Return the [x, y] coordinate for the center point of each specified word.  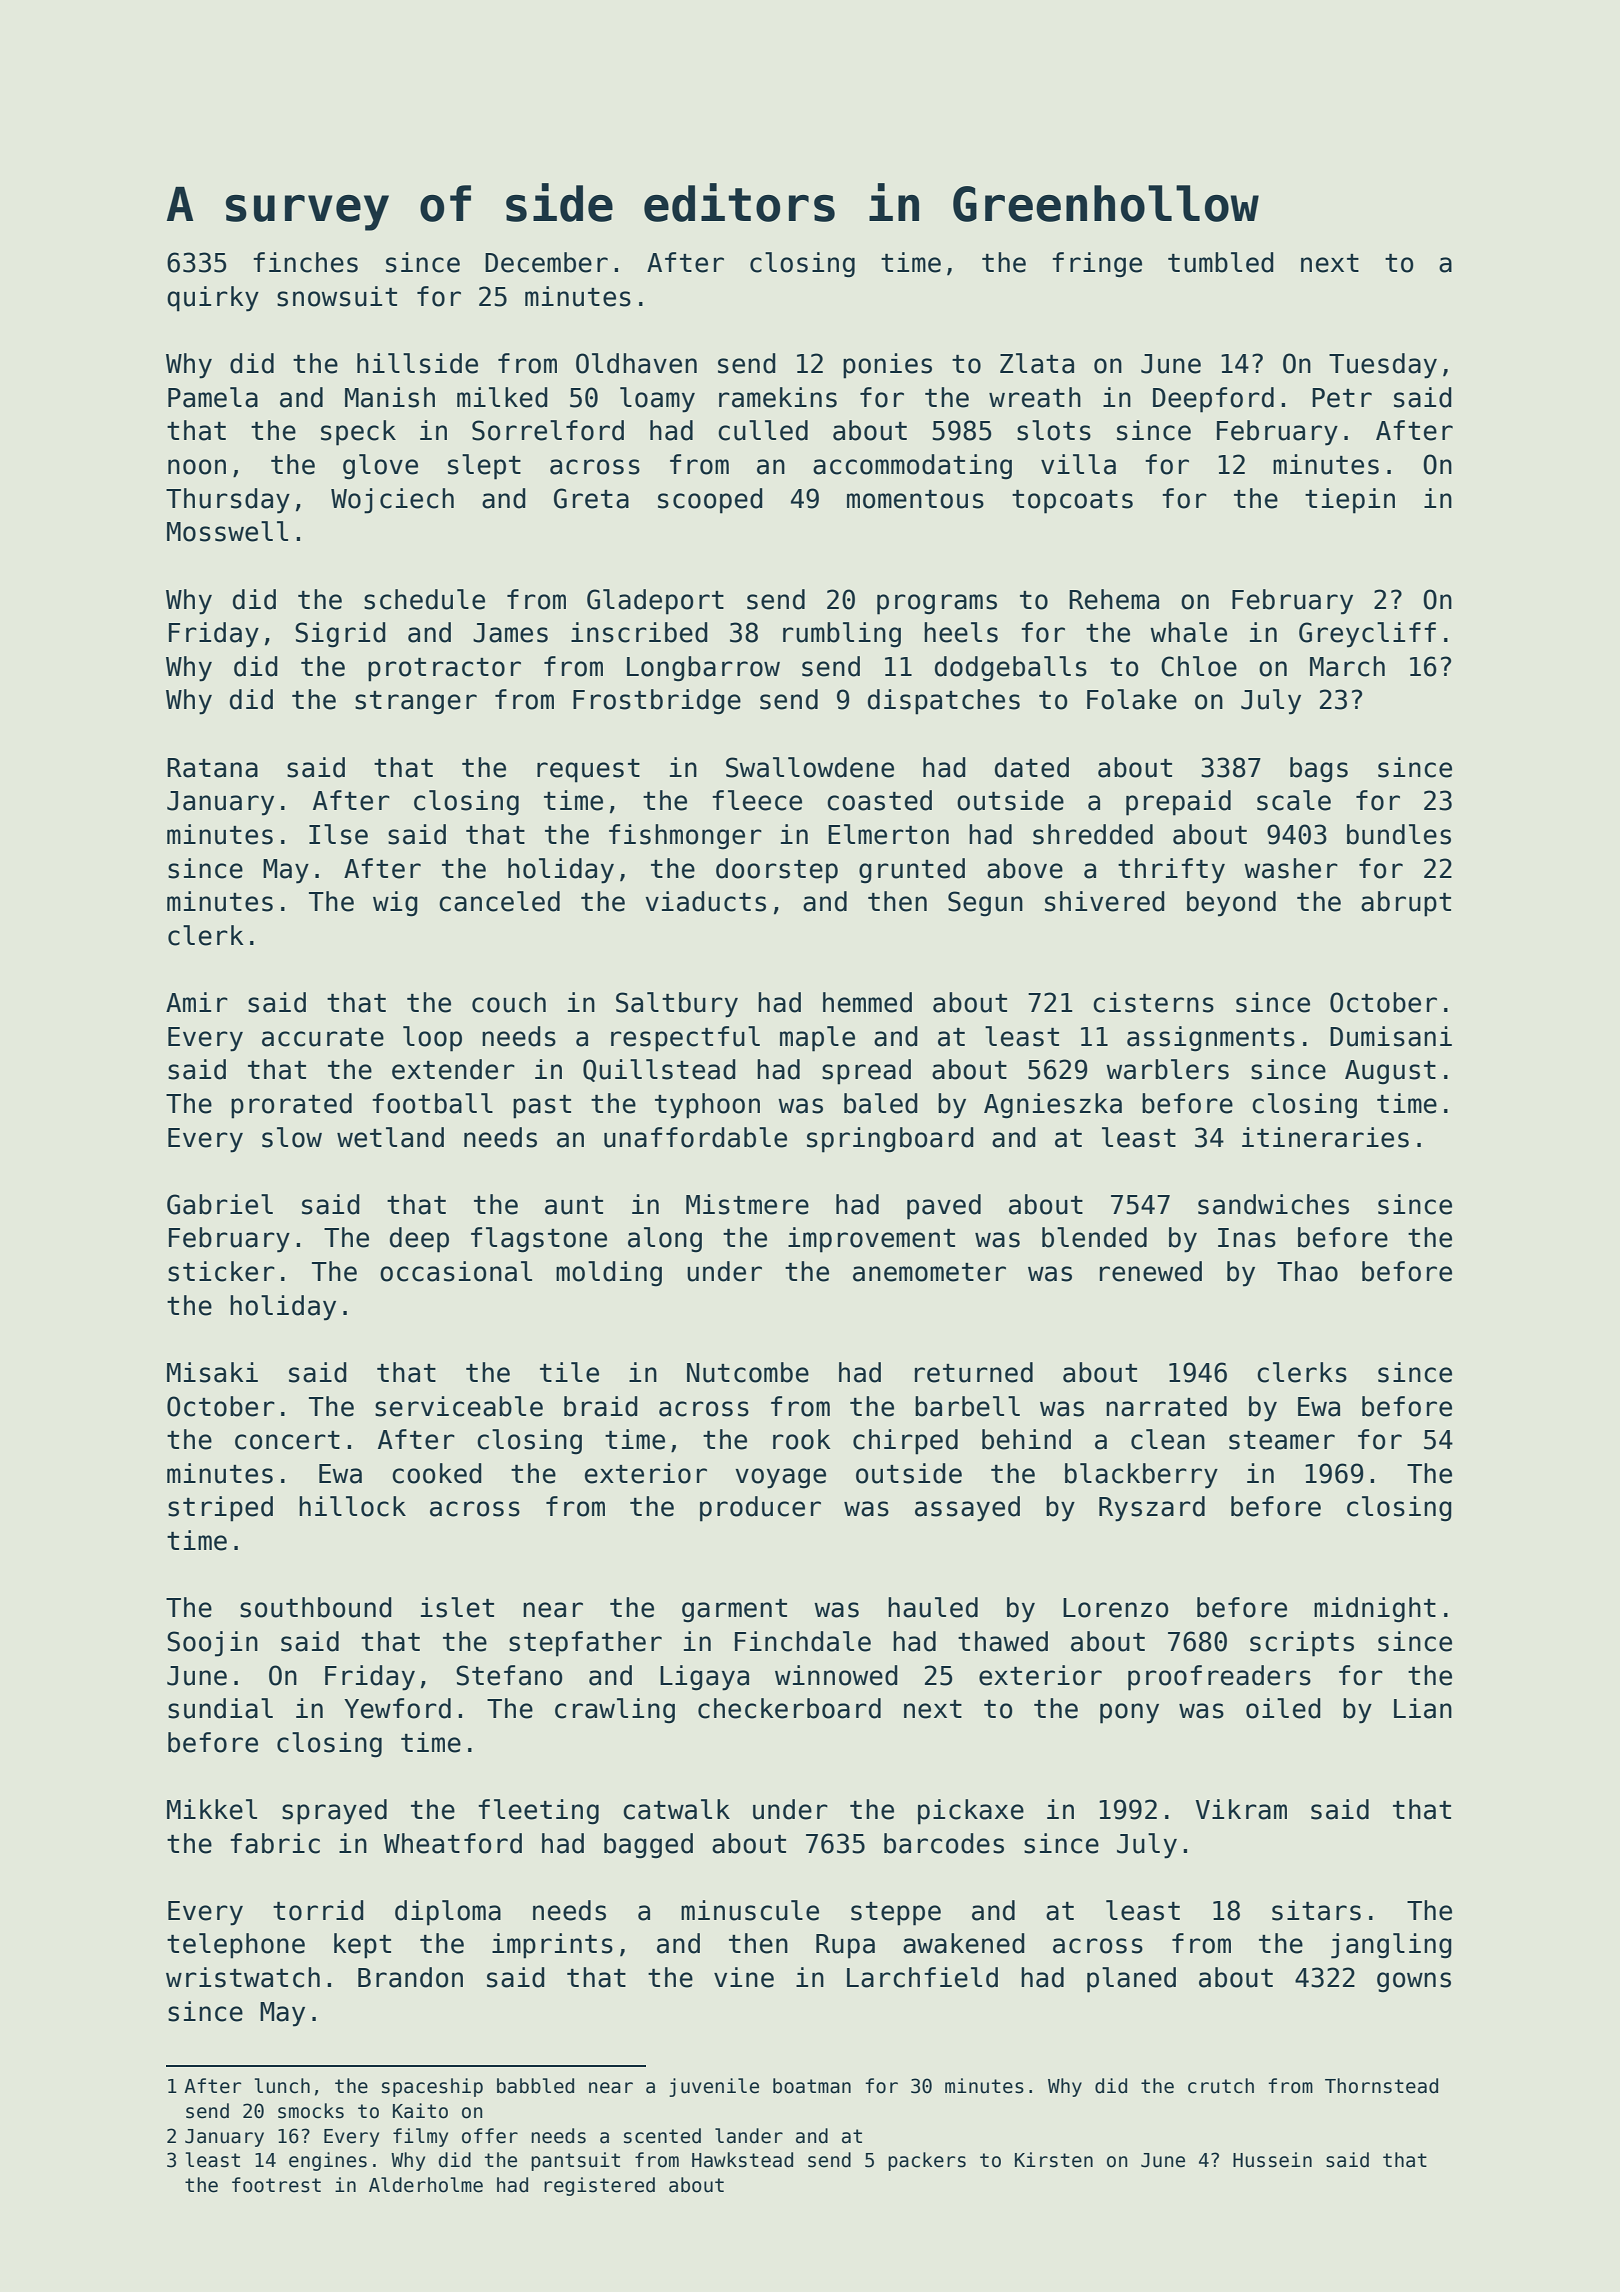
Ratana [212, 768]
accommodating [912, 467]
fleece [757, 800]
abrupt [1406, 904]
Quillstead [659, 1070]
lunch [282, 2086]
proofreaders [1219, 1678]
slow [292, 1137]
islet [457, 1607]
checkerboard [789, 1708]
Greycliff [1367, 635]
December [546, 262]
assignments [1211, 1039]
